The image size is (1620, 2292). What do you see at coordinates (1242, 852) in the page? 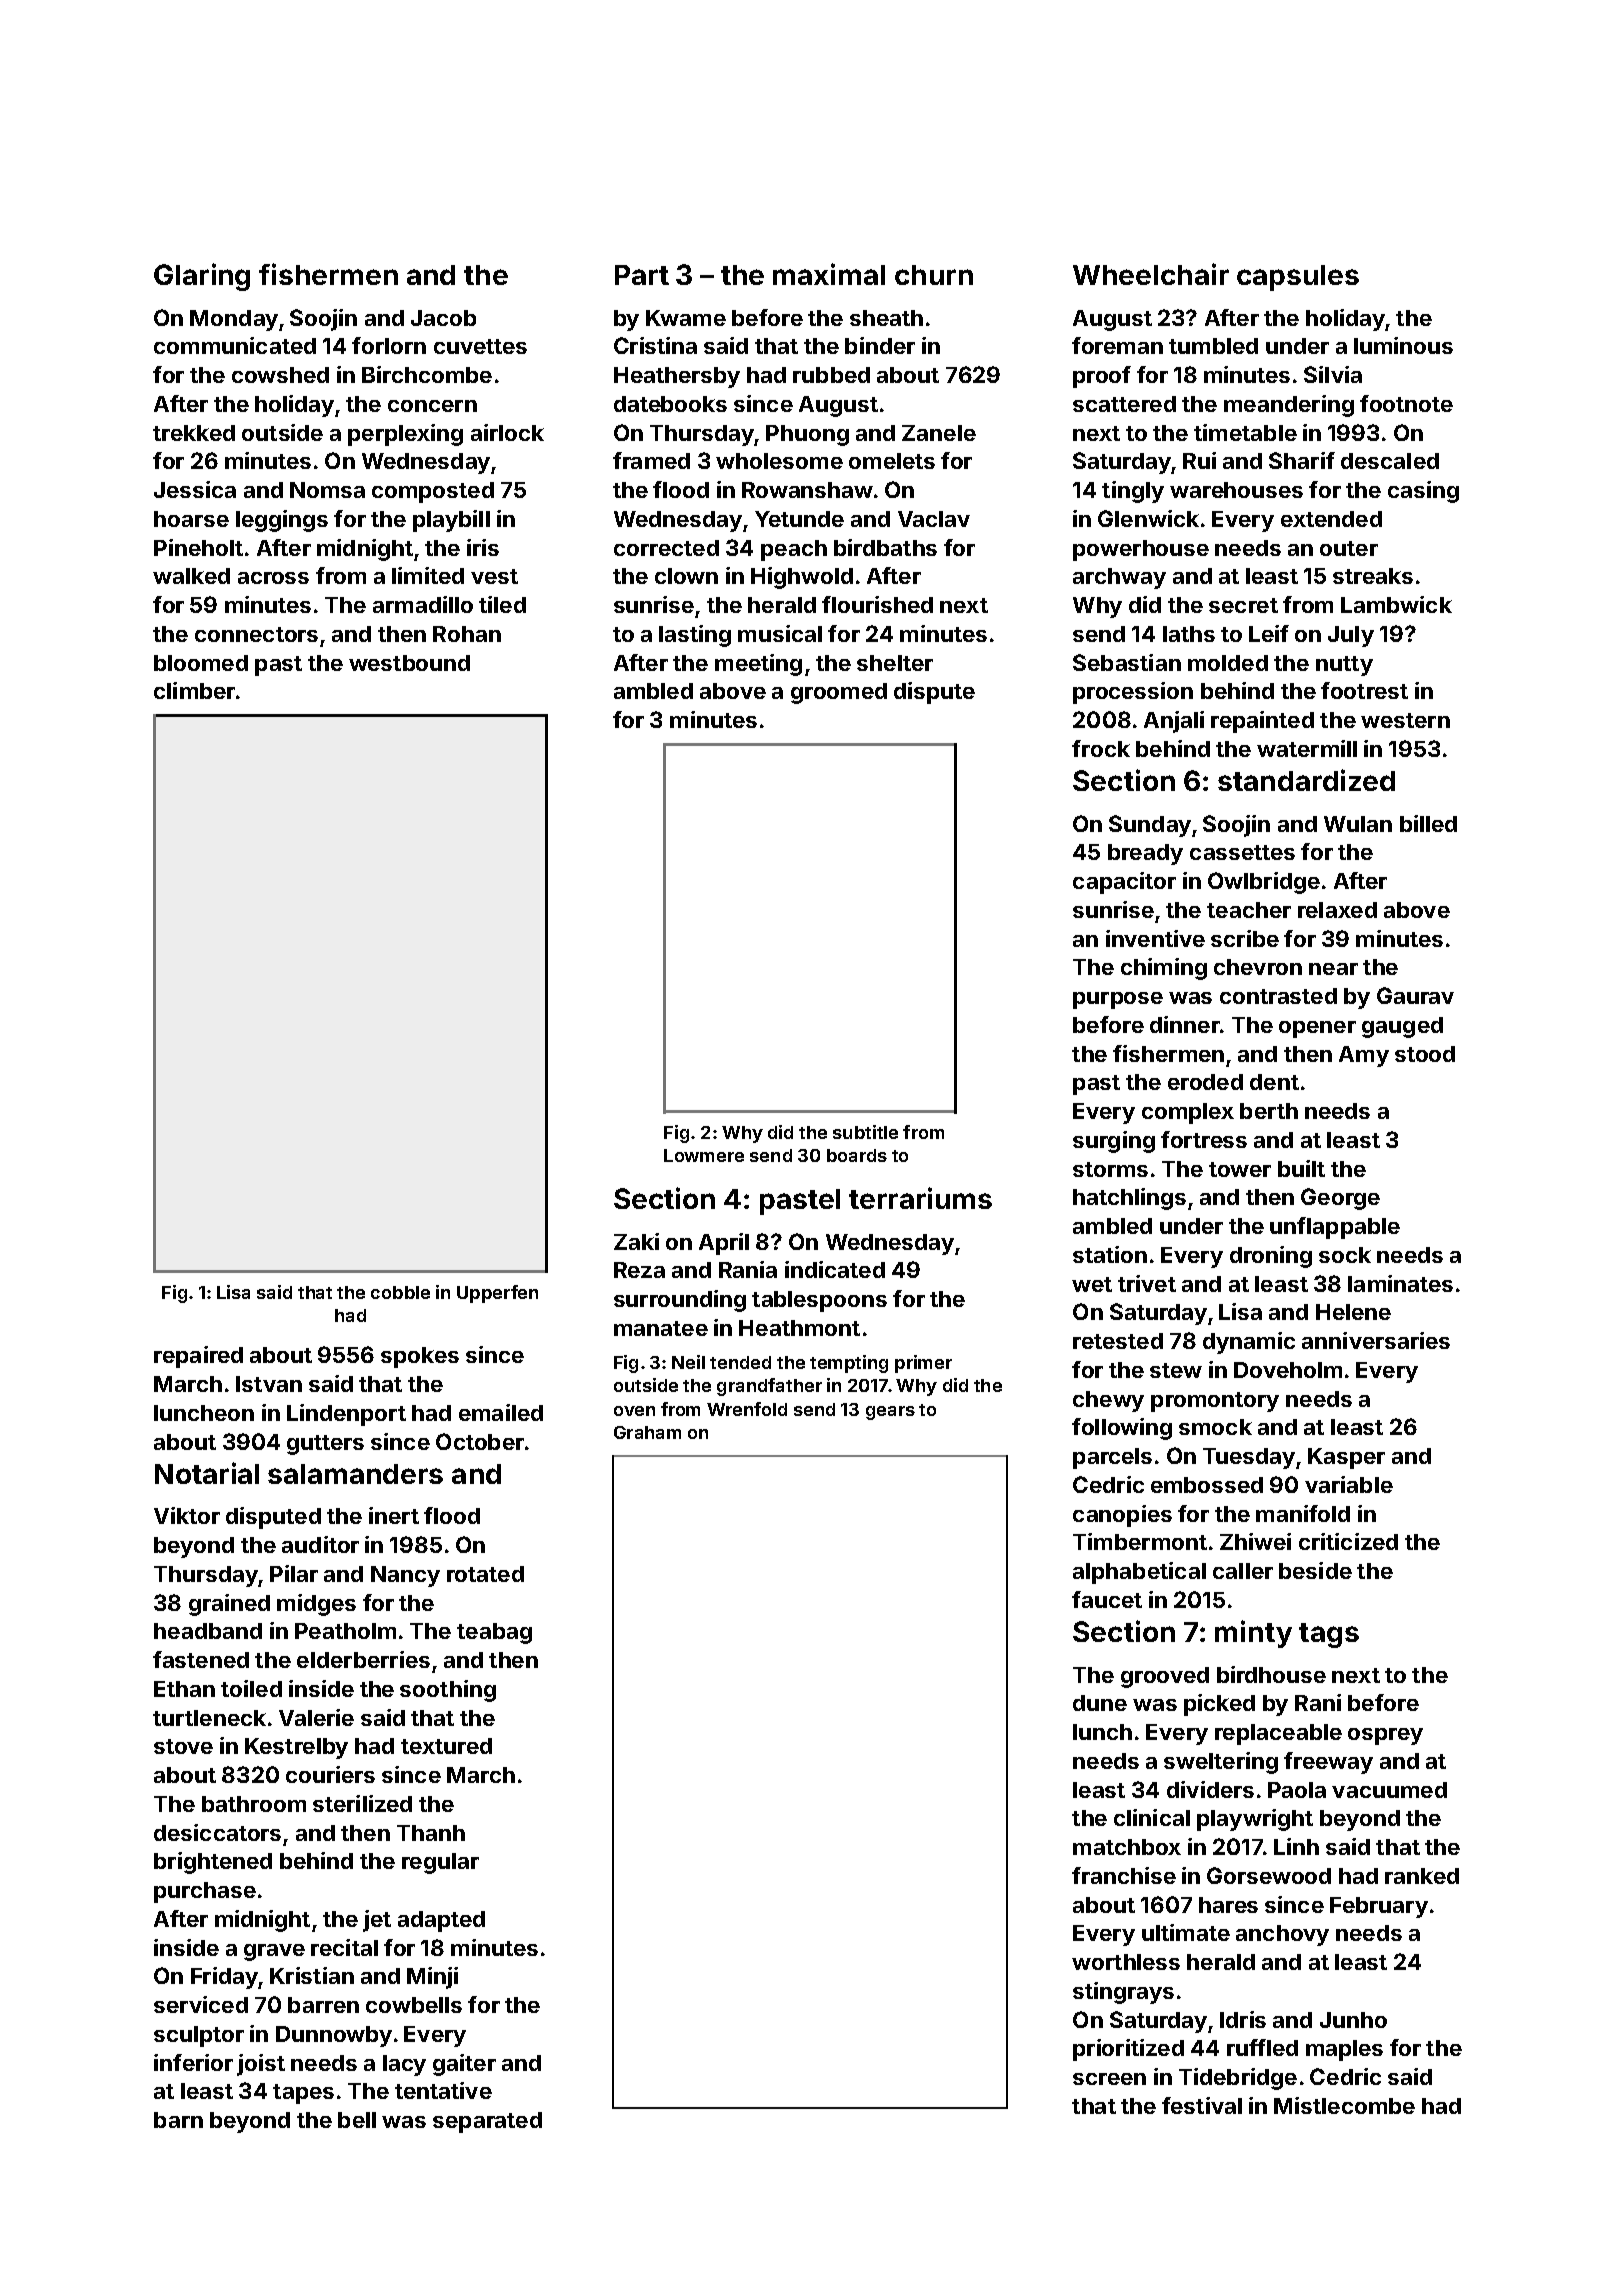
I see `cassettes` at bounding box center [1242, 852].
